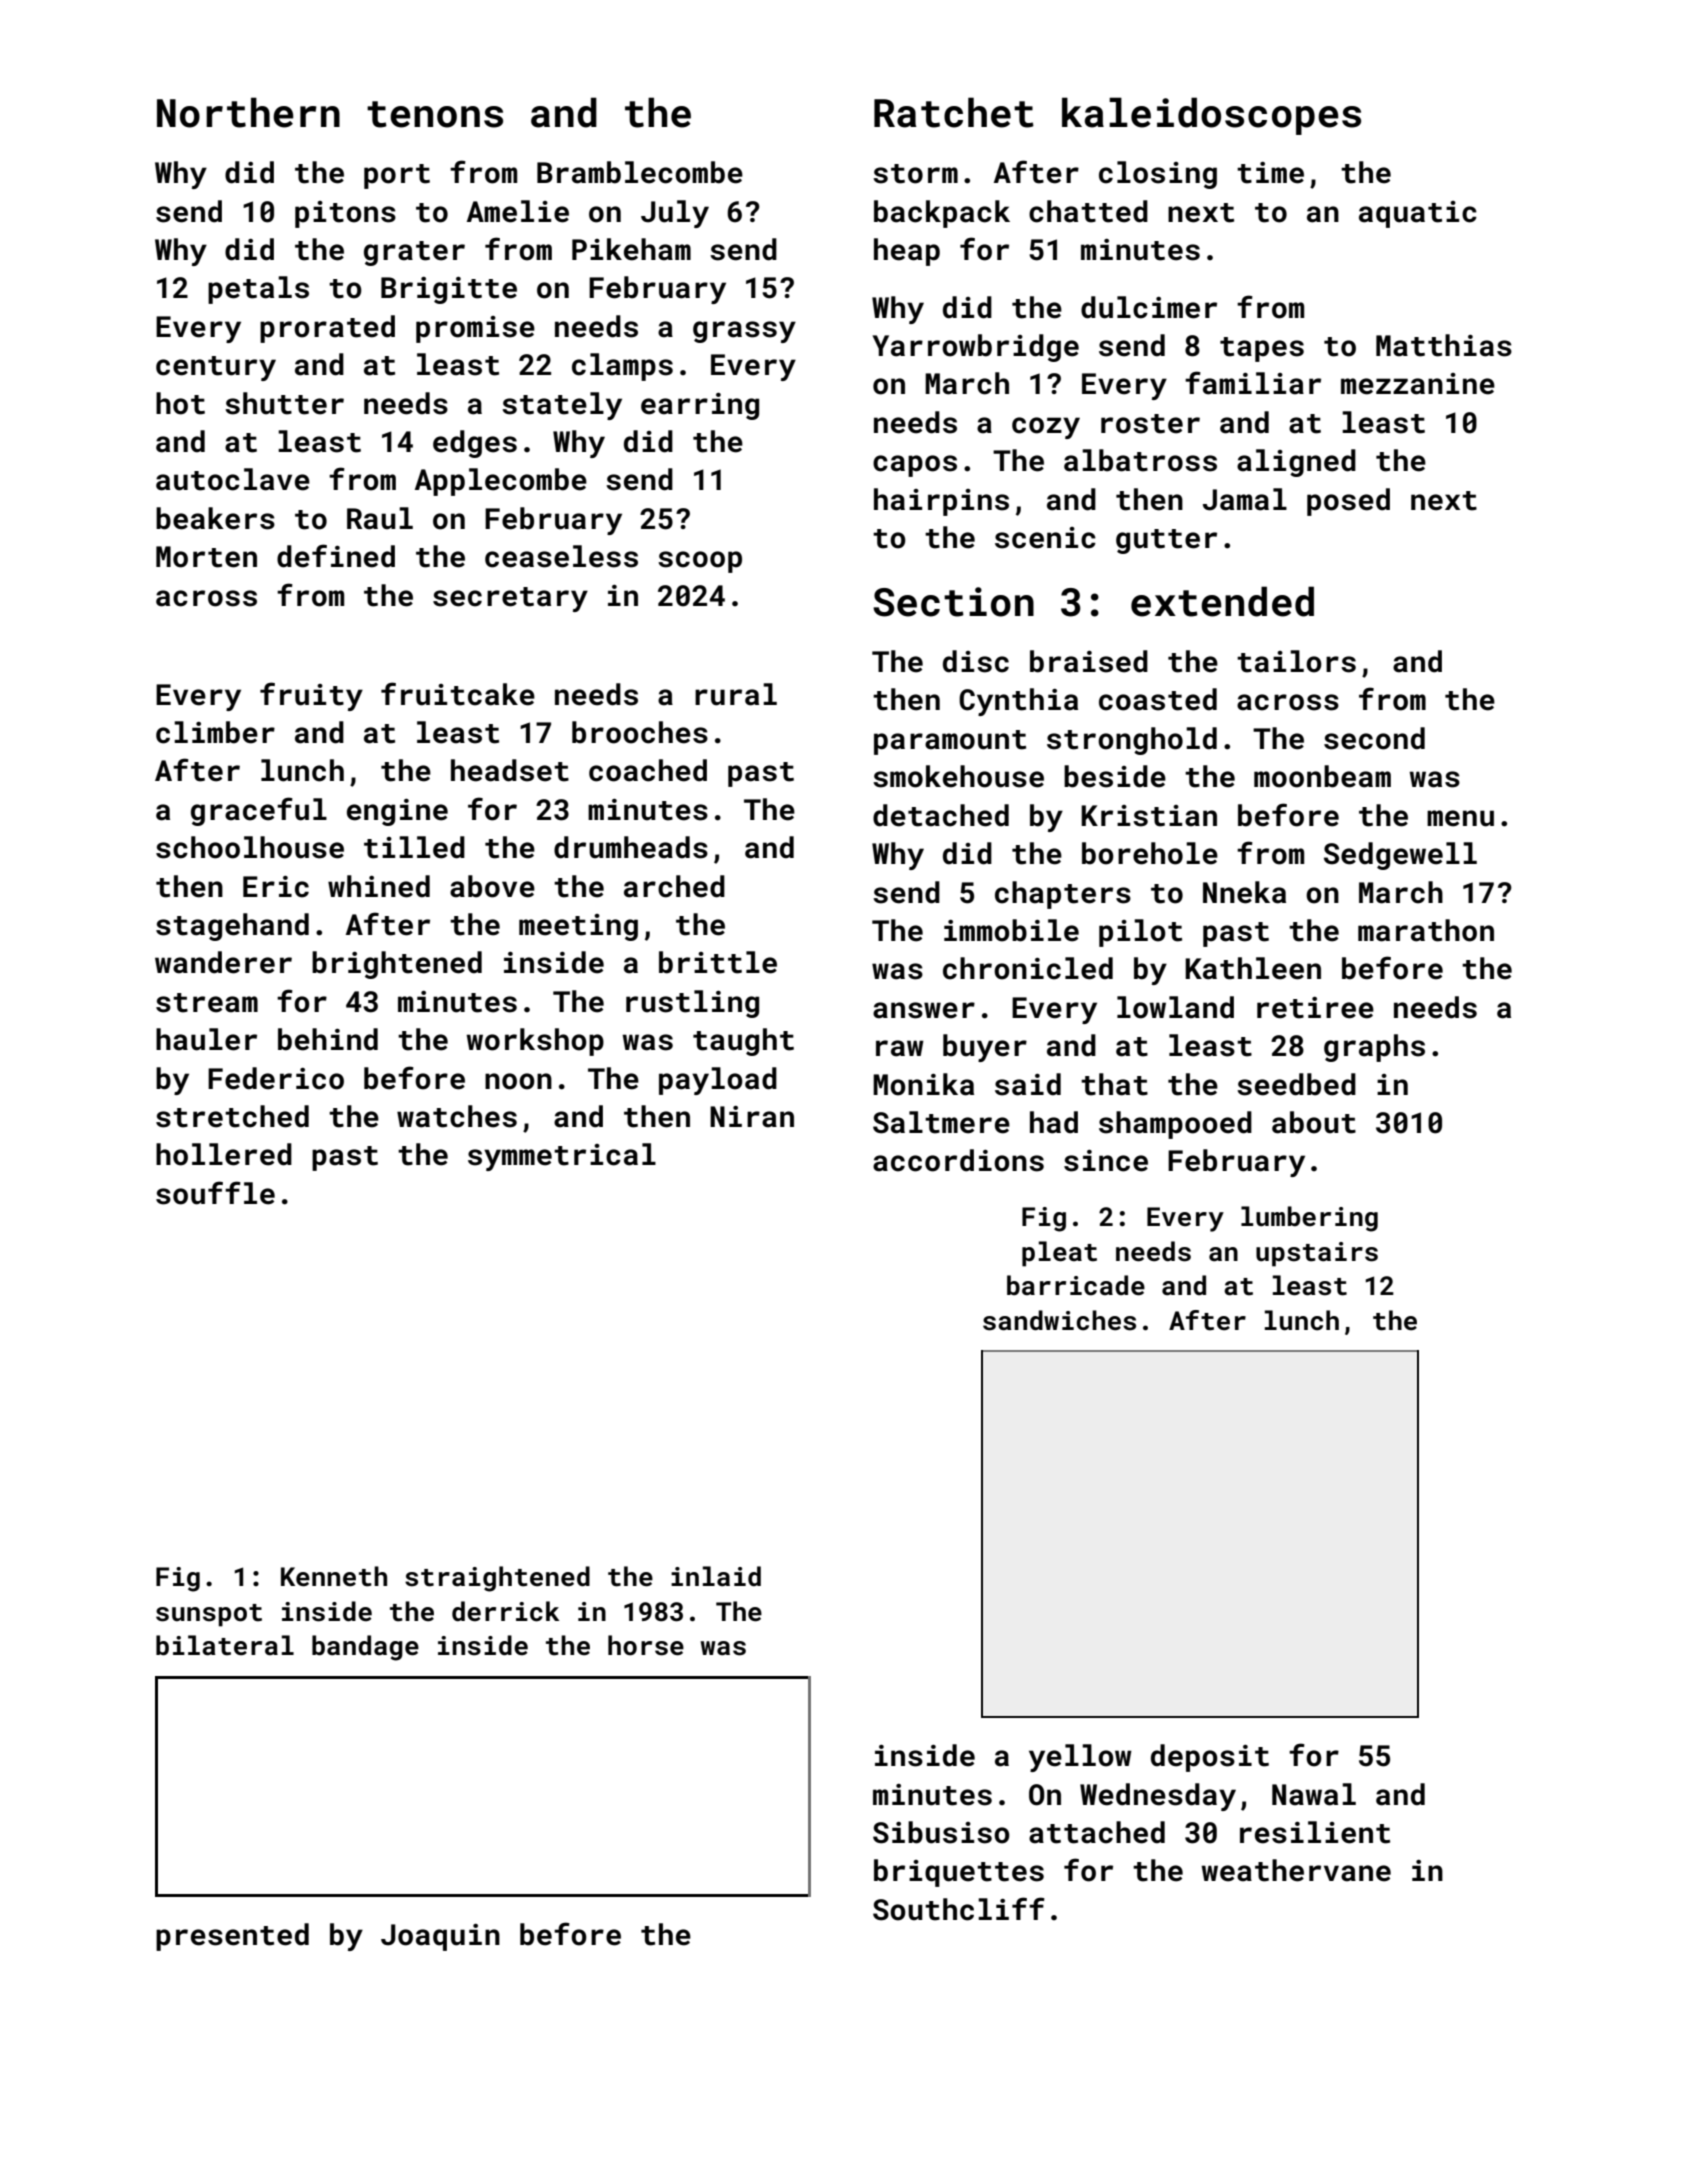 The height and width of the image is (2178, 1683). Describe the element at coordinates (752, 1117) in the image. I see `Niran` at that location.
